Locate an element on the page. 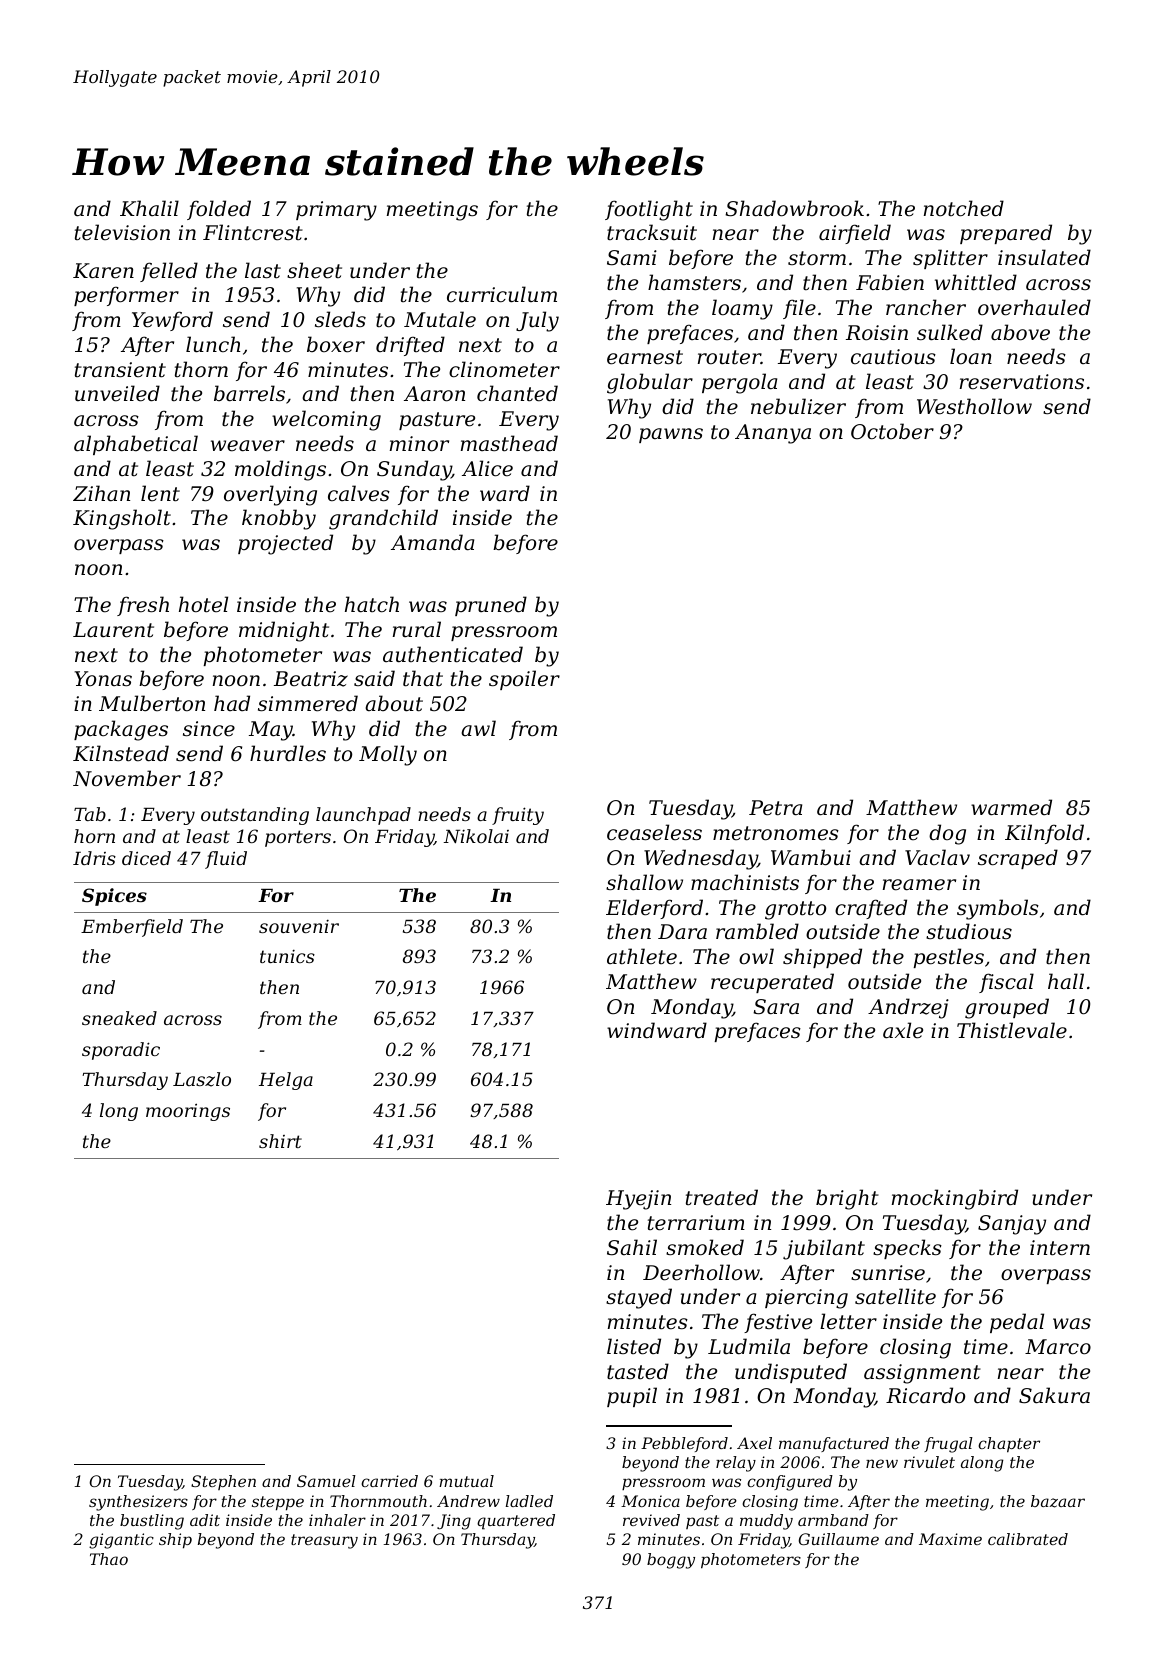 The width and height of the document is (1165, 1654). Stephen is located at coordinates (223, 1482).
